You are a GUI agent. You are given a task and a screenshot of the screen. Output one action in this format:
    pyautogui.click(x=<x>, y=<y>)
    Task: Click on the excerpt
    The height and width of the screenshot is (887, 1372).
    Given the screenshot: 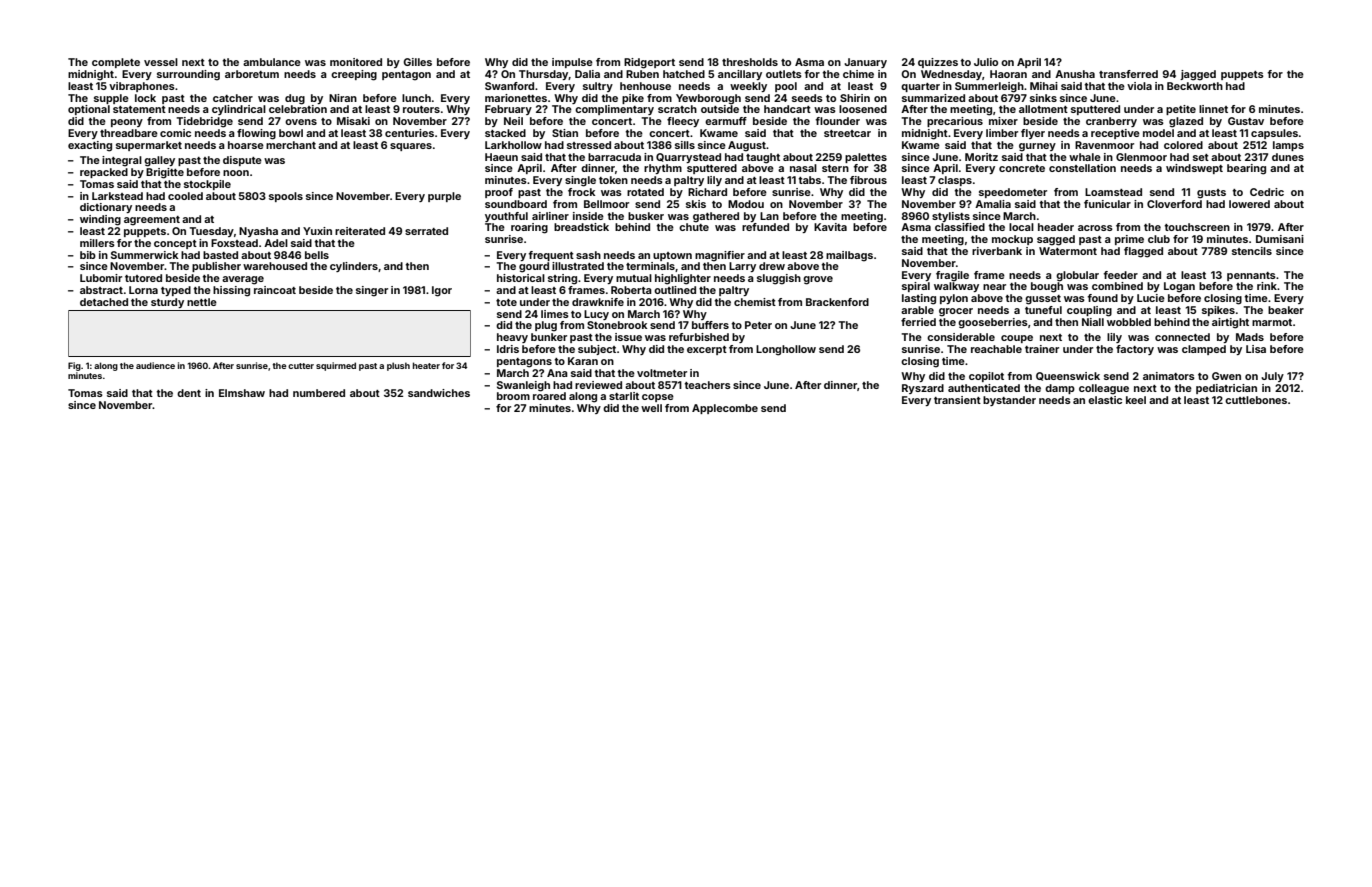 What is the action you would take?
    pyautogui.click(x=707, y=350)
